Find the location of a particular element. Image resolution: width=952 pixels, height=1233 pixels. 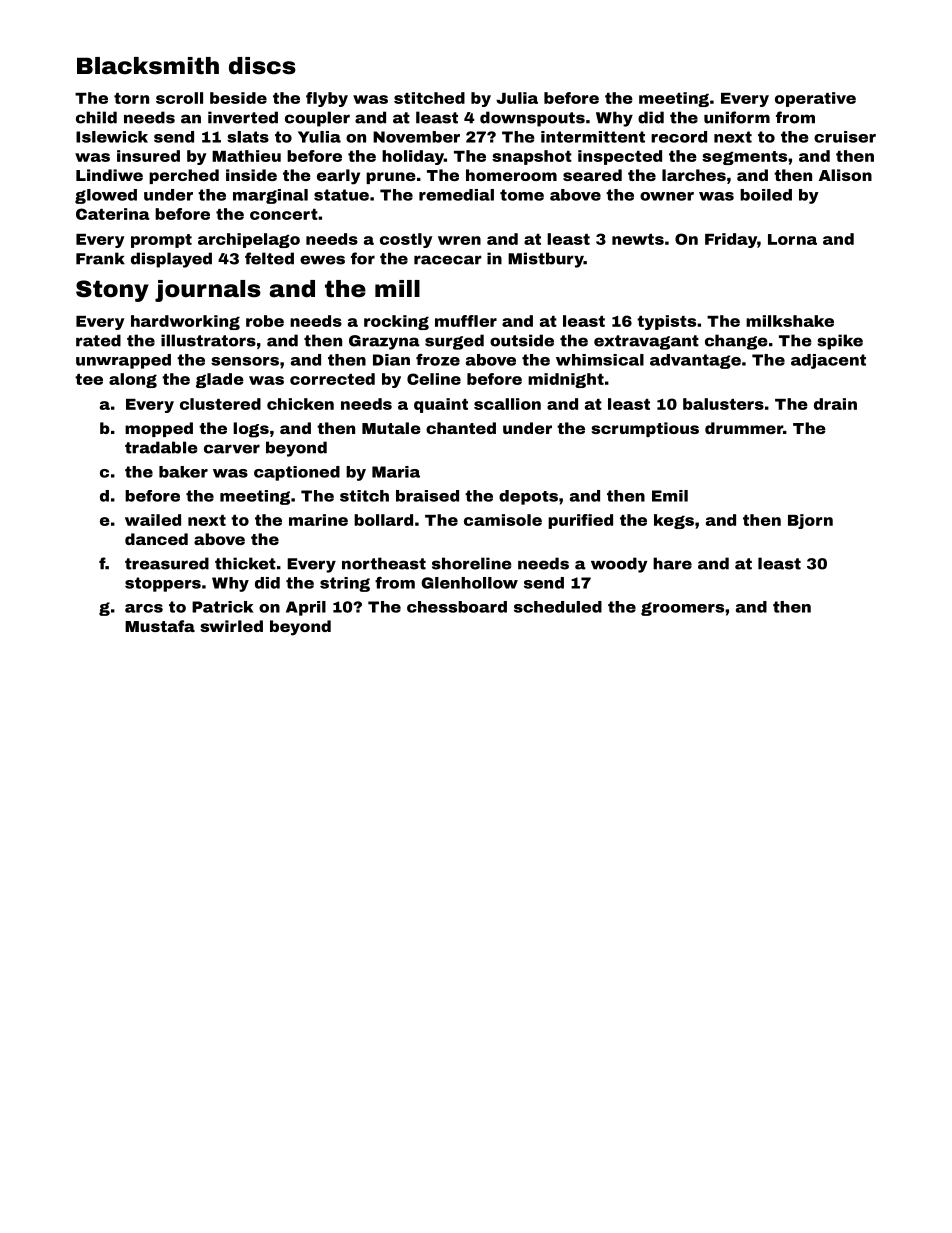

drummer is located at coordinates (744, 428).
